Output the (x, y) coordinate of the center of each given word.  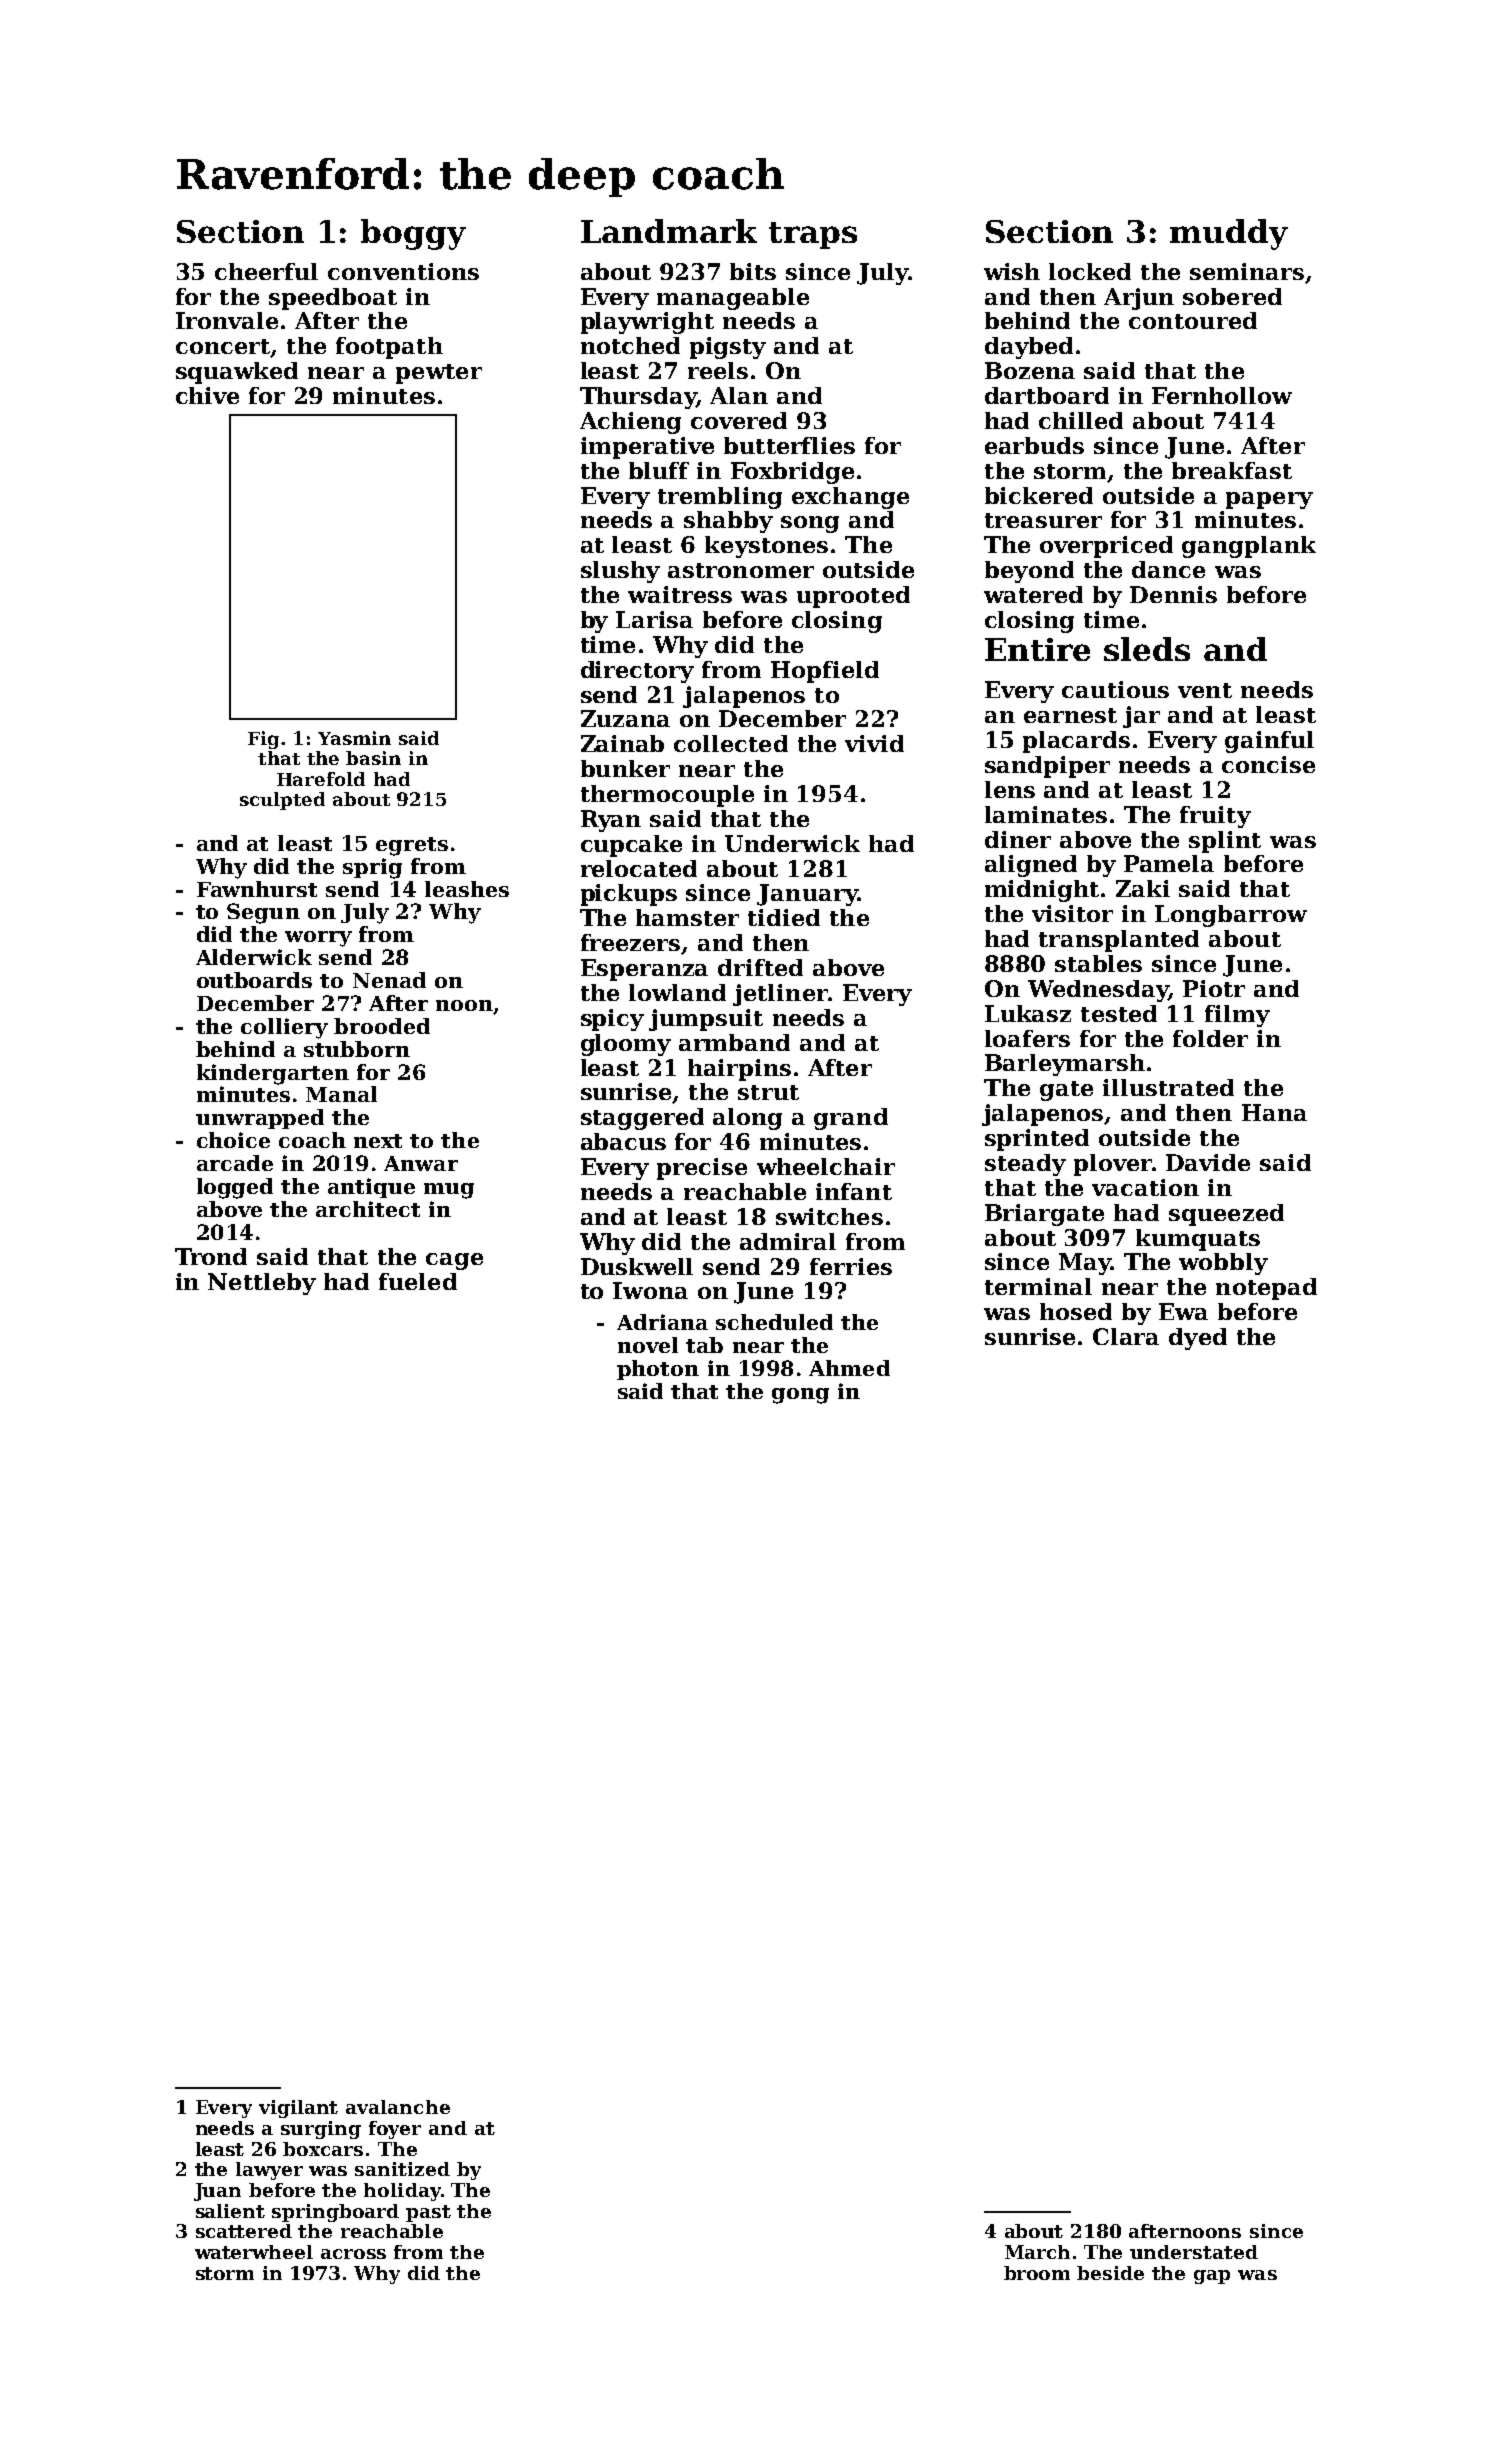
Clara (1126, 1336)
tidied (784, 917)
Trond (211, 1256)
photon (658, 1370)
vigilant (298, 2109)
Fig (263, 740)
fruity (1215, 817)
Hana (1274, 1112)
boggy (413, 234)
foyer (395, 2130)
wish (1012, 271)
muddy (1229, 234)
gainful (1269, 742)
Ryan (611, 821)
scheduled (774, 1322)
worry (318, 939)
